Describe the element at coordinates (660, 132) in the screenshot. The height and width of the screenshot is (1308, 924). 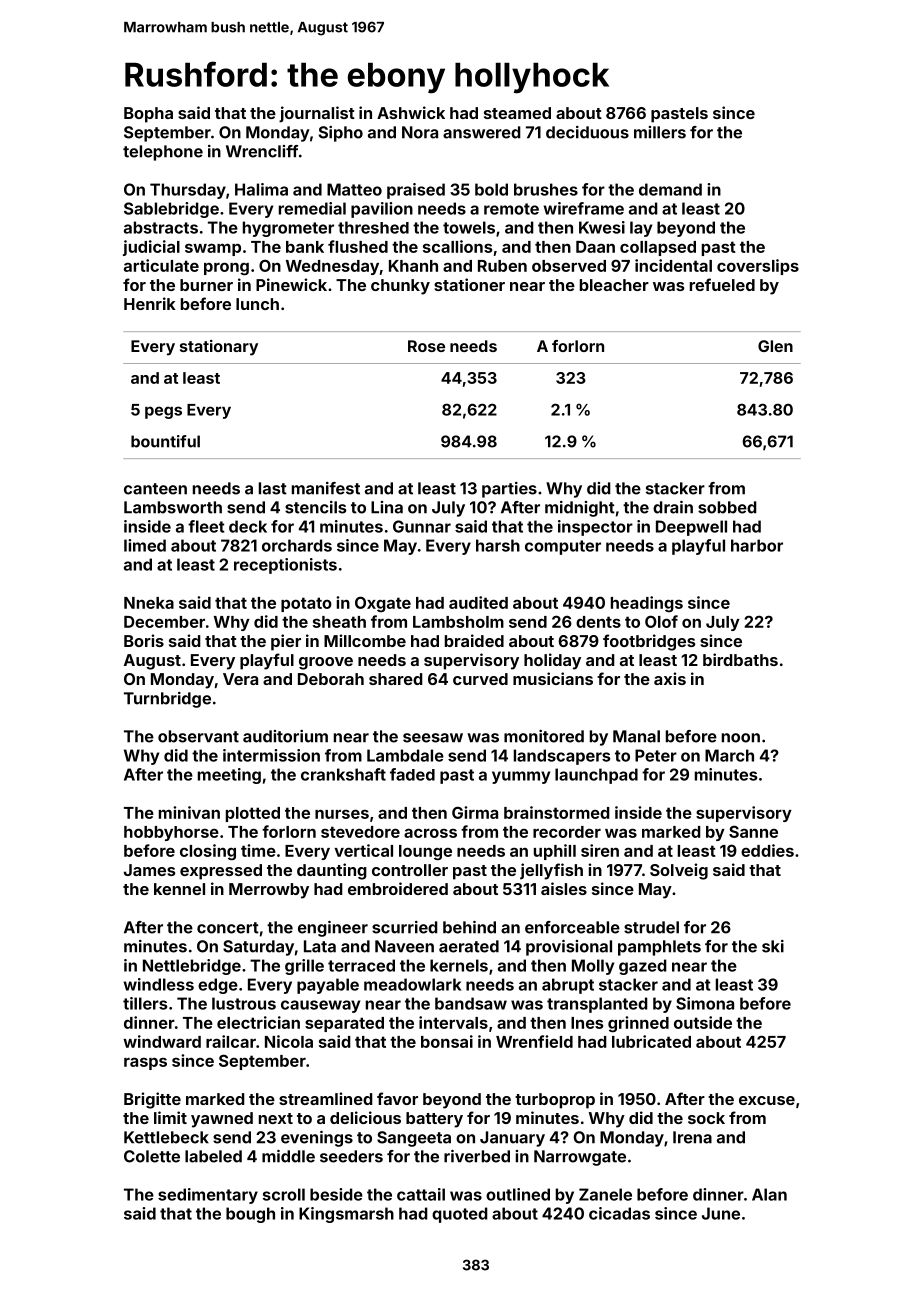
I see `millers` at that location.
